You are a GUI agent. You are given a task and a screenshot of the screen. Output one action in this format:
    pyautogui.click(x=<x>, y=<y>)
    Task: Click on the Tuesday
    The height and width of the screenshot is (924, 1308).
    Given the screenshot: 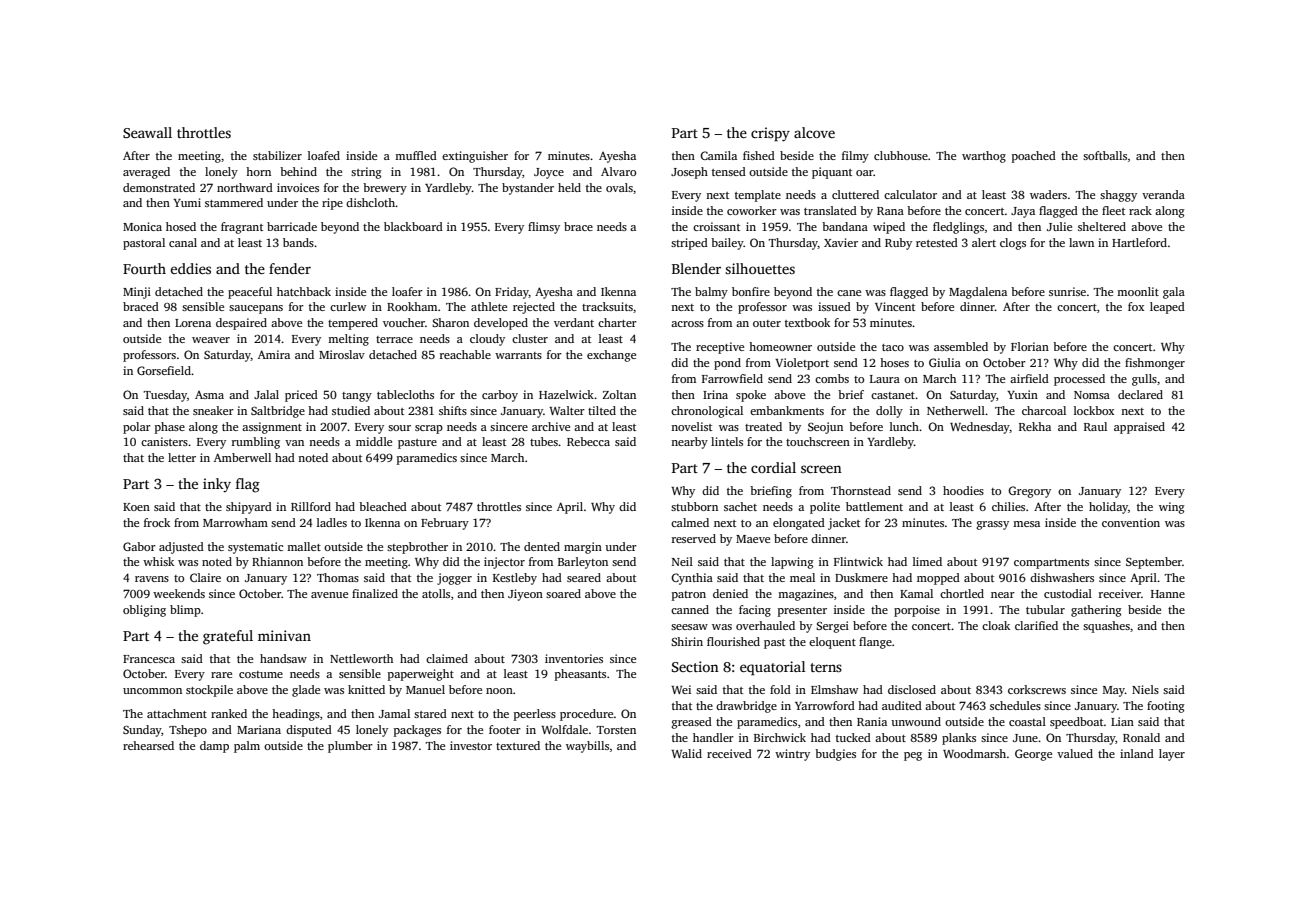 What is the action you would take?
    pyautogui.click(x=165, y=396)
